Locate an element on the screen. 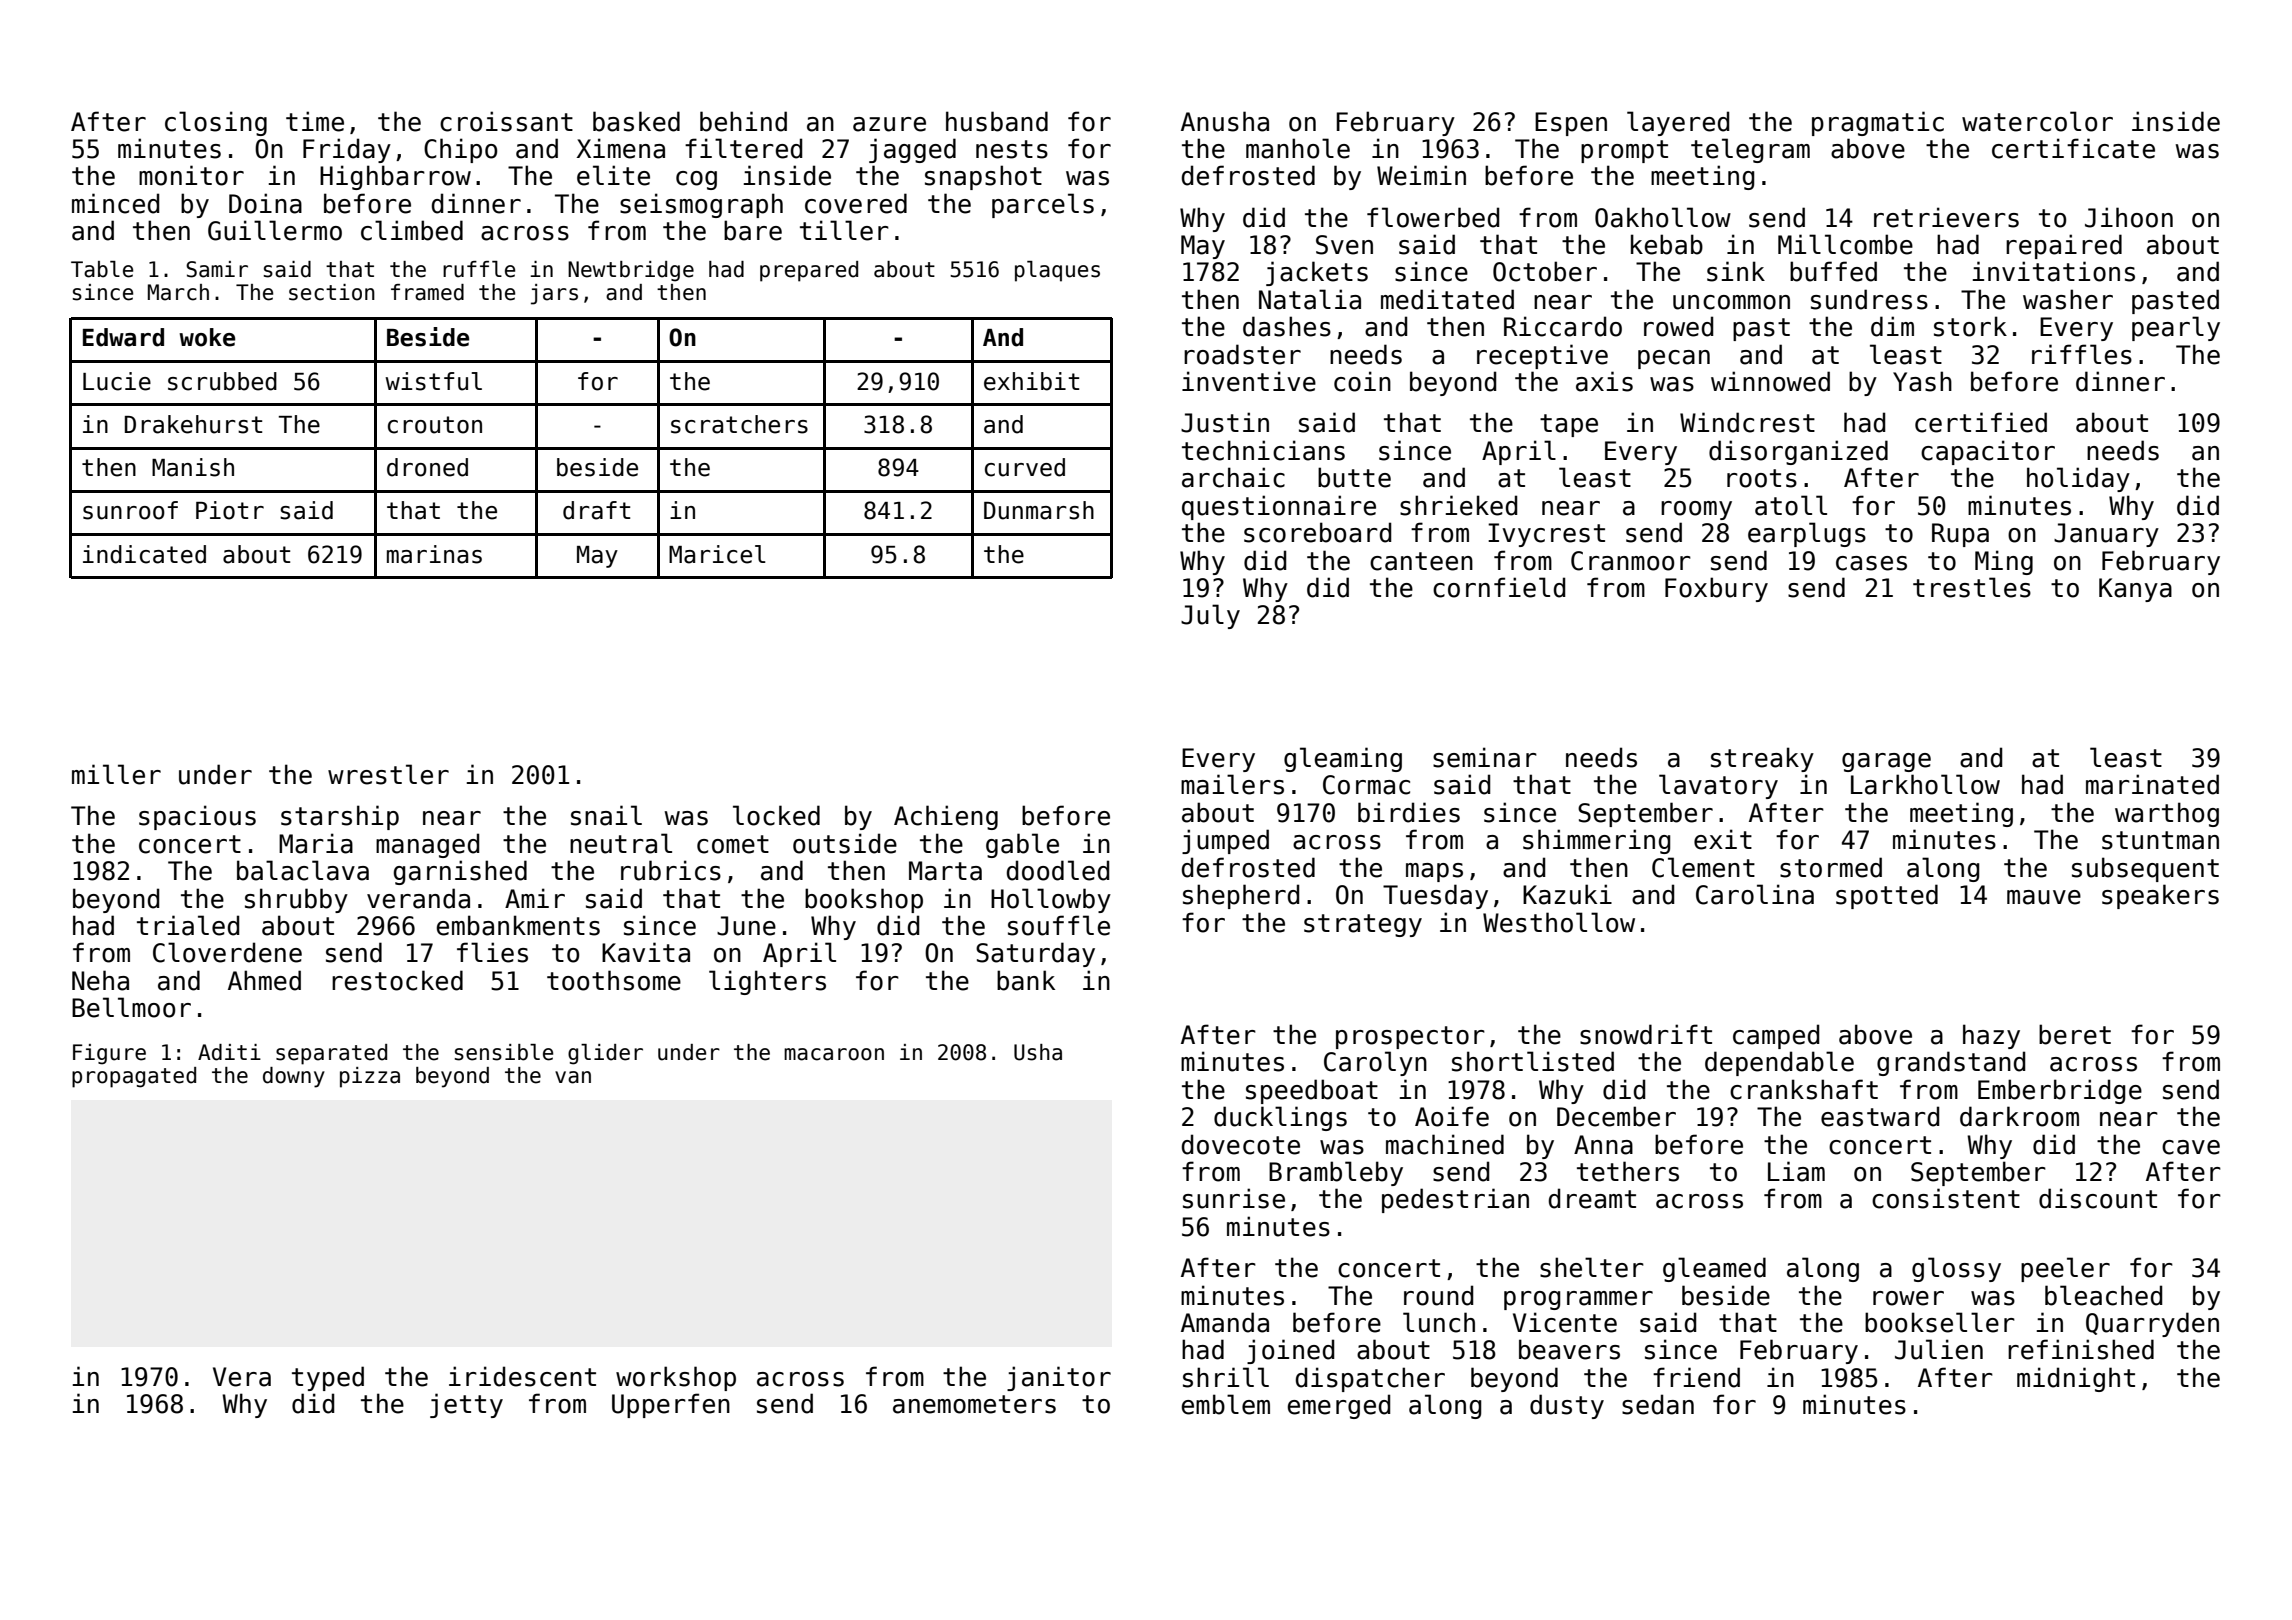  trestles is located at coordinates (1972, 587).
